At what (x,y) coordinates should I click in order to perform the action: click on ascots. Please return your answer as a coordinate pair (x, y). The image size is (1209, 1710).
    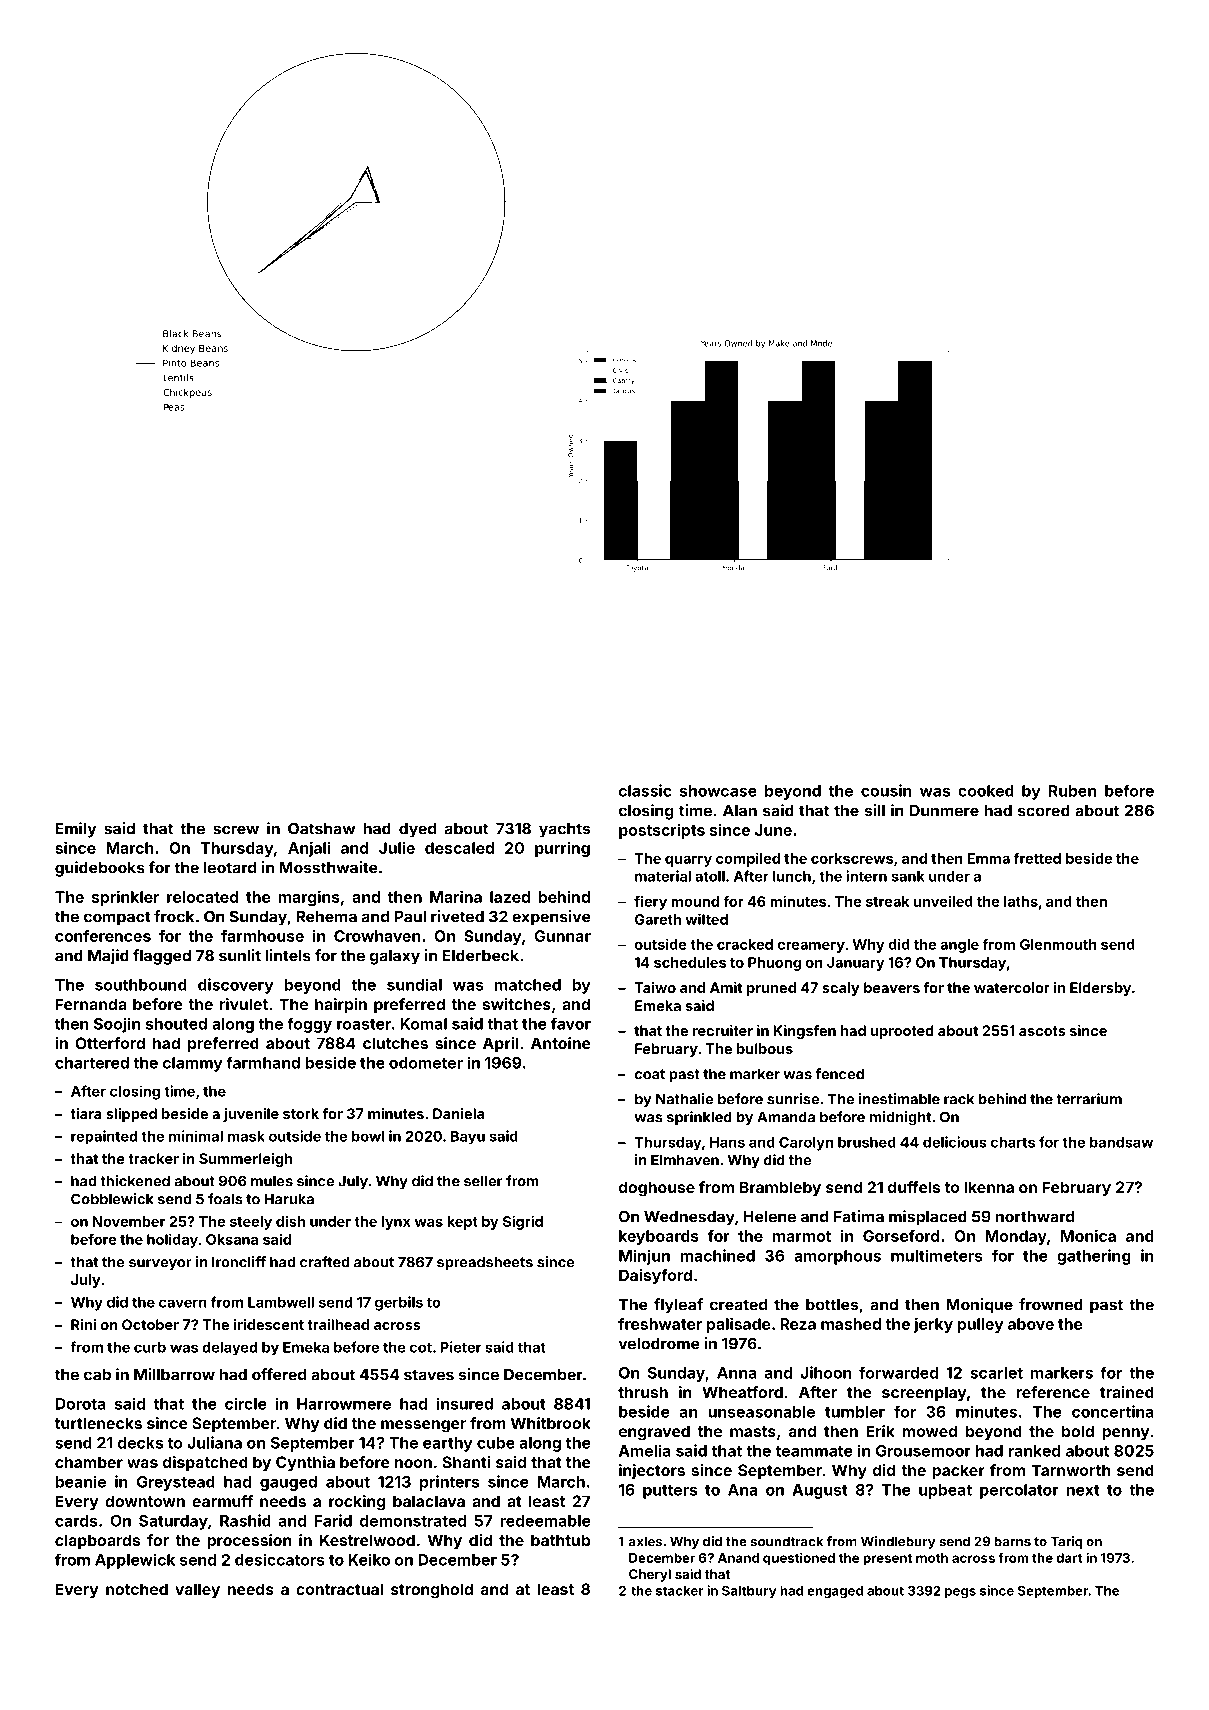
    Looking at the image, I should click on (1042, 1031).
